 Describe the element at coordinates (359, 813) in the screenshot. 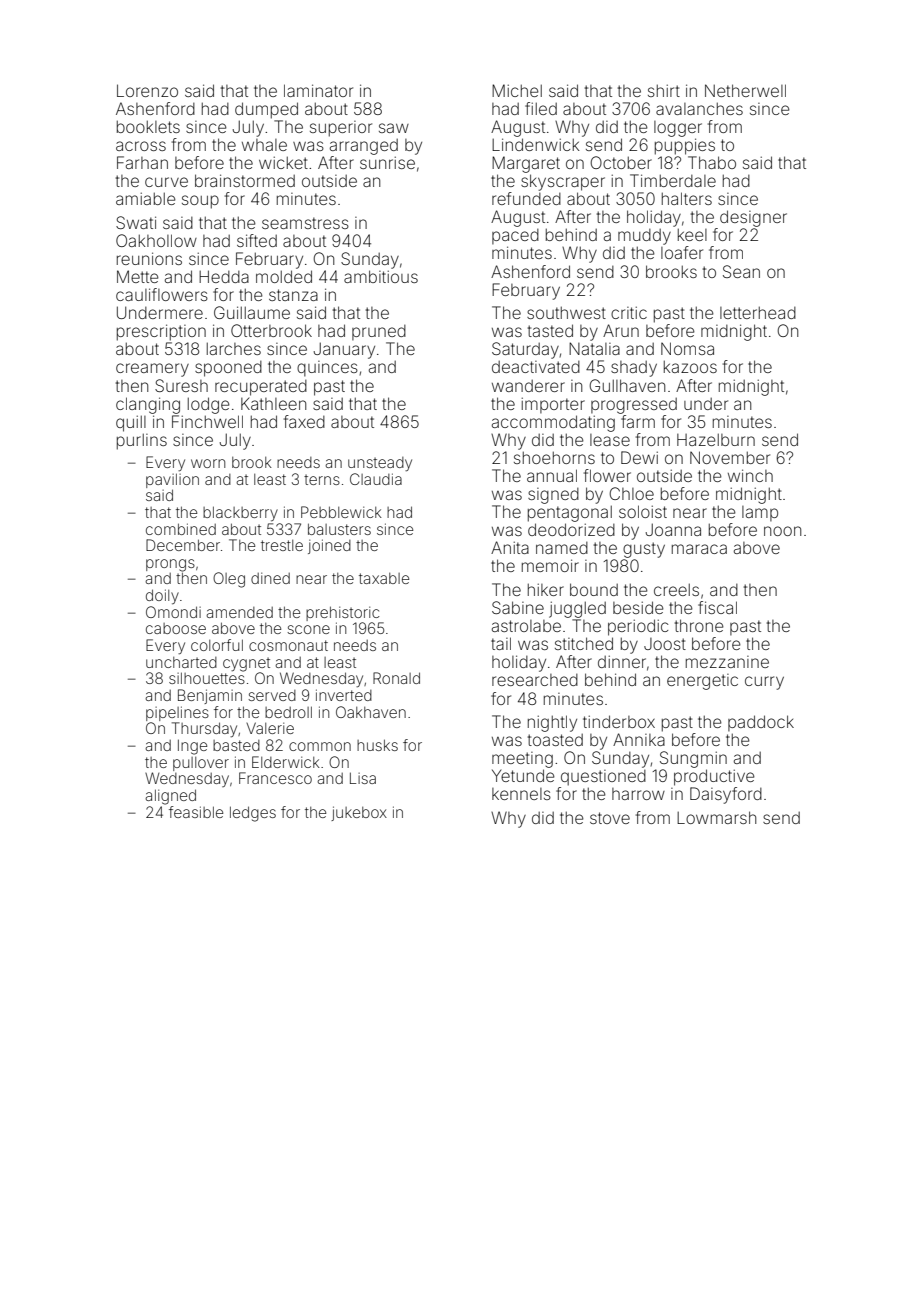

I see `jukebox` at that location.
